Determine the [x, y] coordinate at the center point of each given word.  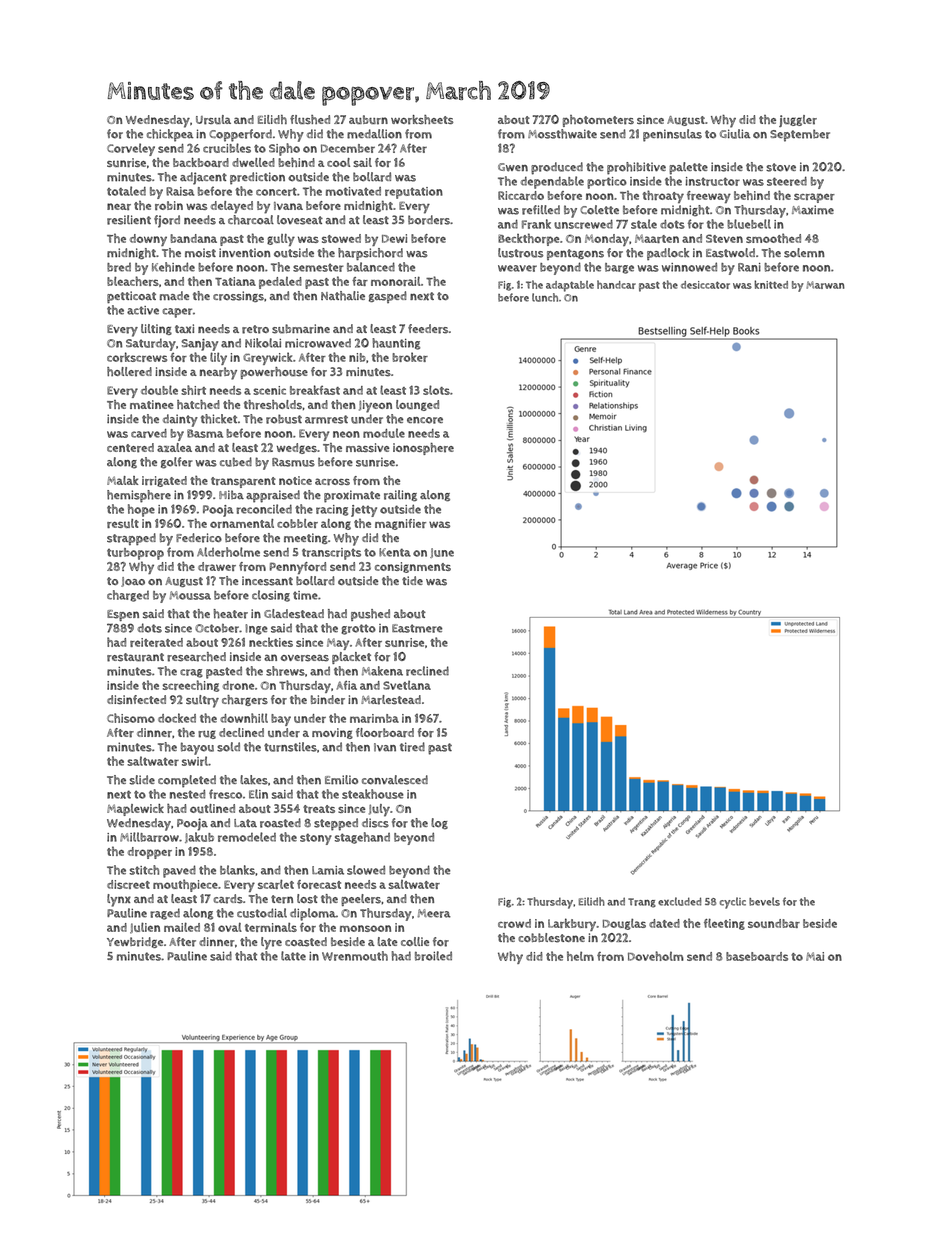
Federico [199, 538]
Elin [258, 794]
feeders [428, 329]
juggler [798, 121]
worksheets [422, 120]
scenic [269, 390]
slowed [366, 870]
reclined [427, 671]
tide [412, 580]
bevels [764, 901]
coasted [306, 942]
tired [412, 747]
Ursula [213, 120]
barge [619, 268]
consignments [413, 567]
